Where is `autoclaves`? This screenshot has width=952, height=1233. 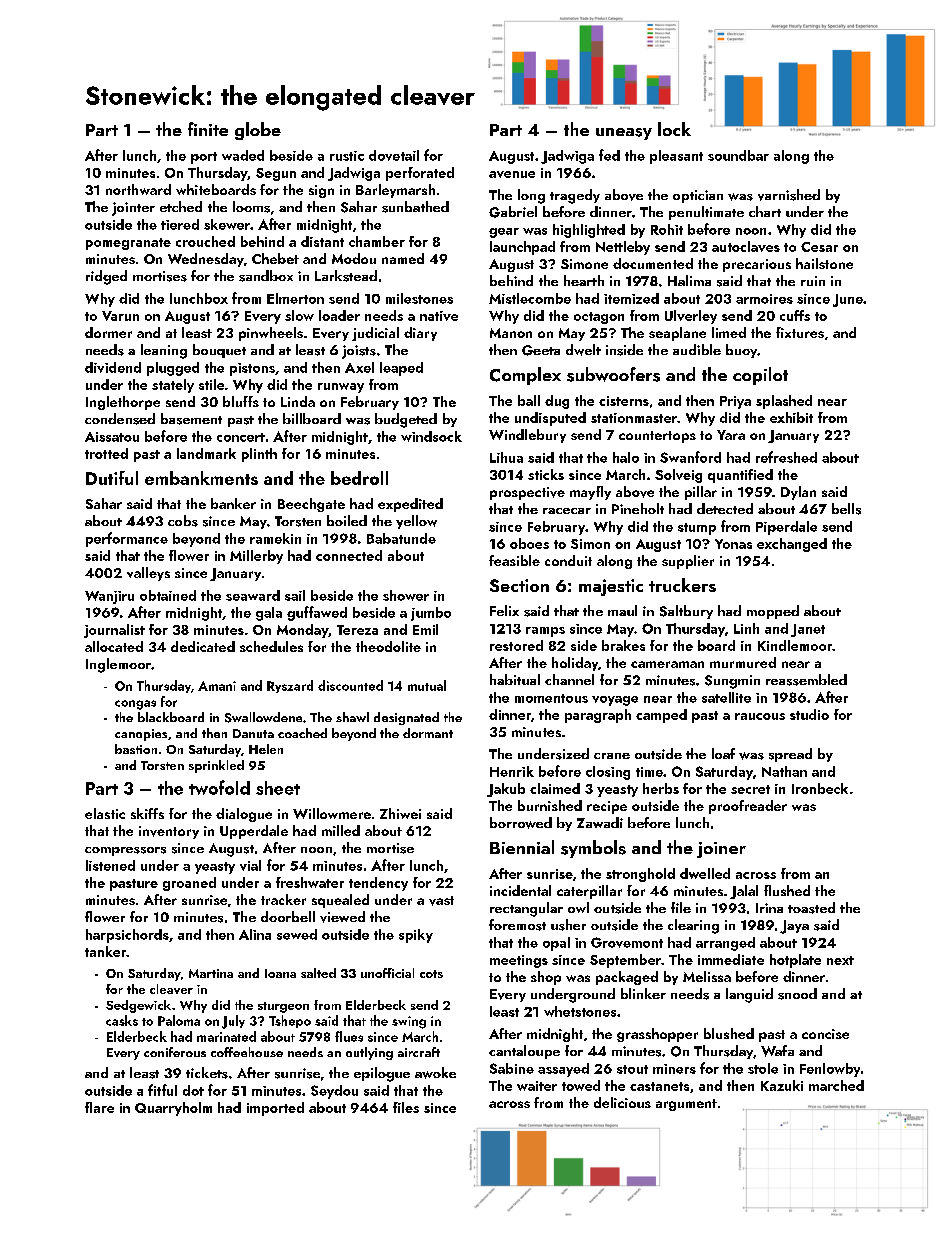 autoclaves is located at coordinates (746, 246).
